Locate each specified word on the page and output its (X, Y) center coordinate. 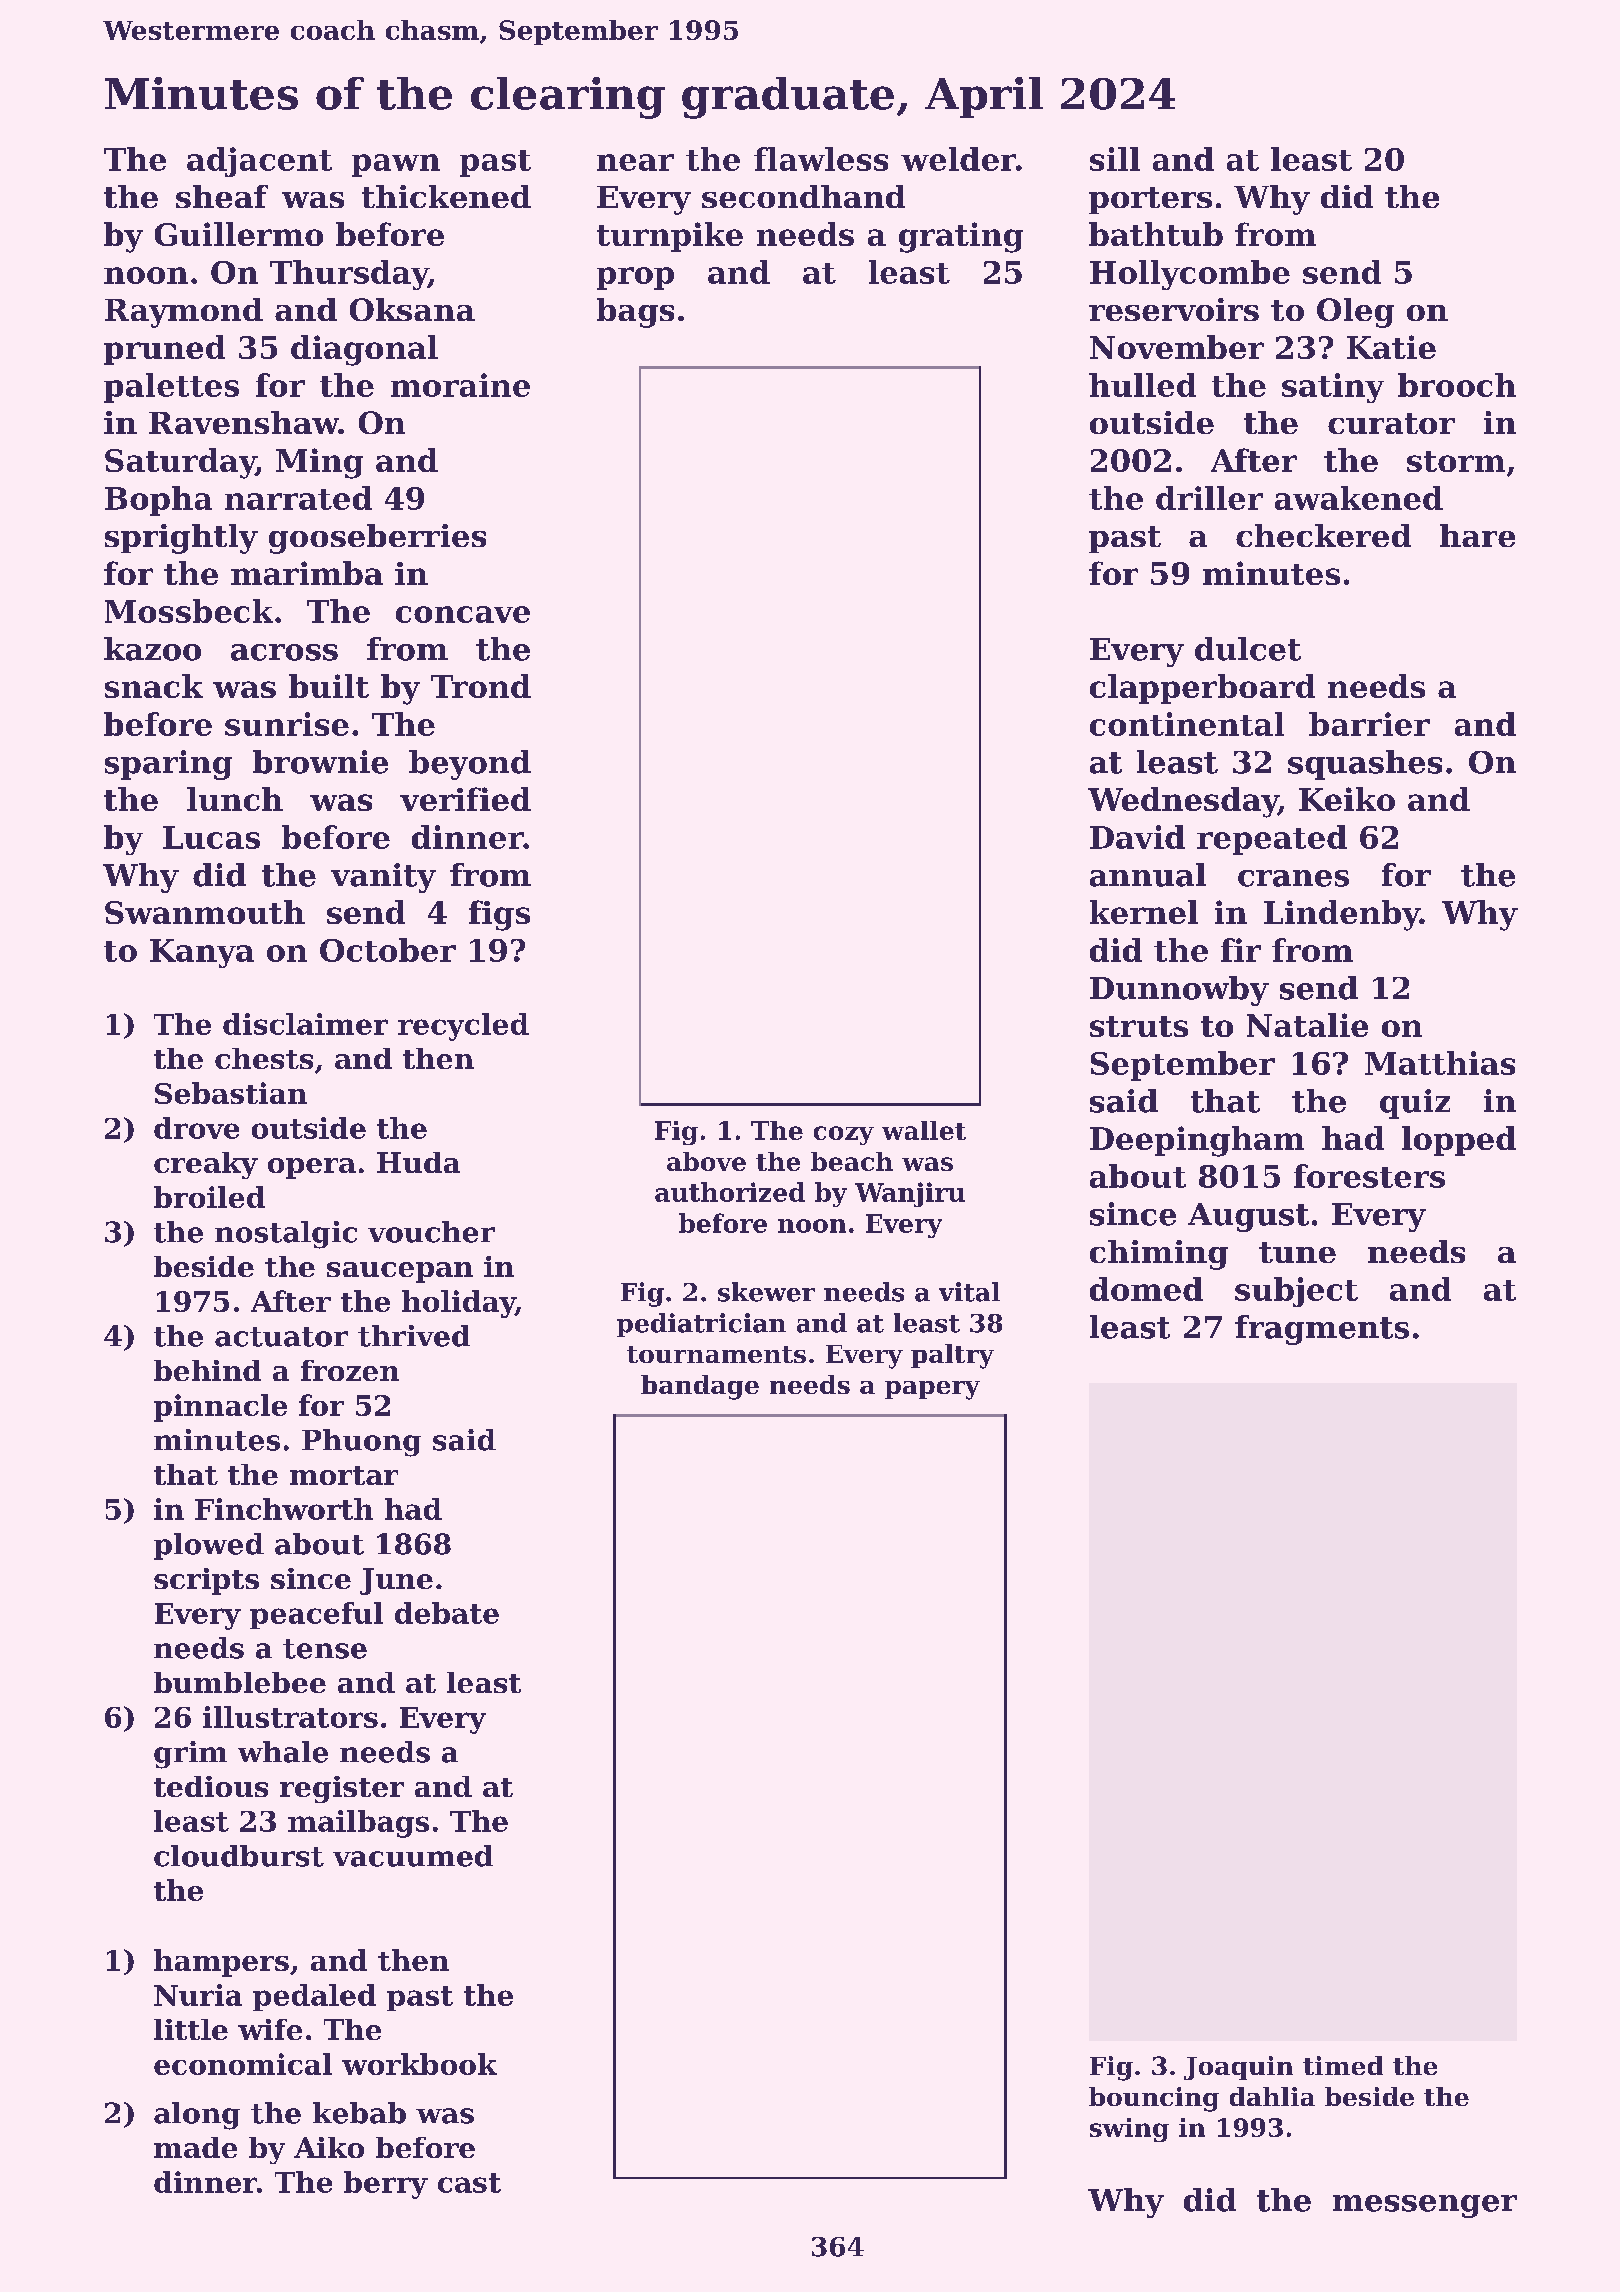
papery (932, 1390)
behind (207, 1370)
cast (469, 2183)
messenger (1425, 2206)
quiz (1415, 1104)
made (195, 2147)
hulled (1142, 385)
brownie (320, 762)
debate (447, 1613)
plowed (209, 1546)
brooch (1457, 385)
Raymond (184, 313)
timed (1343, 2065)
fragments (1322, 1330)
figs (499, 915)
